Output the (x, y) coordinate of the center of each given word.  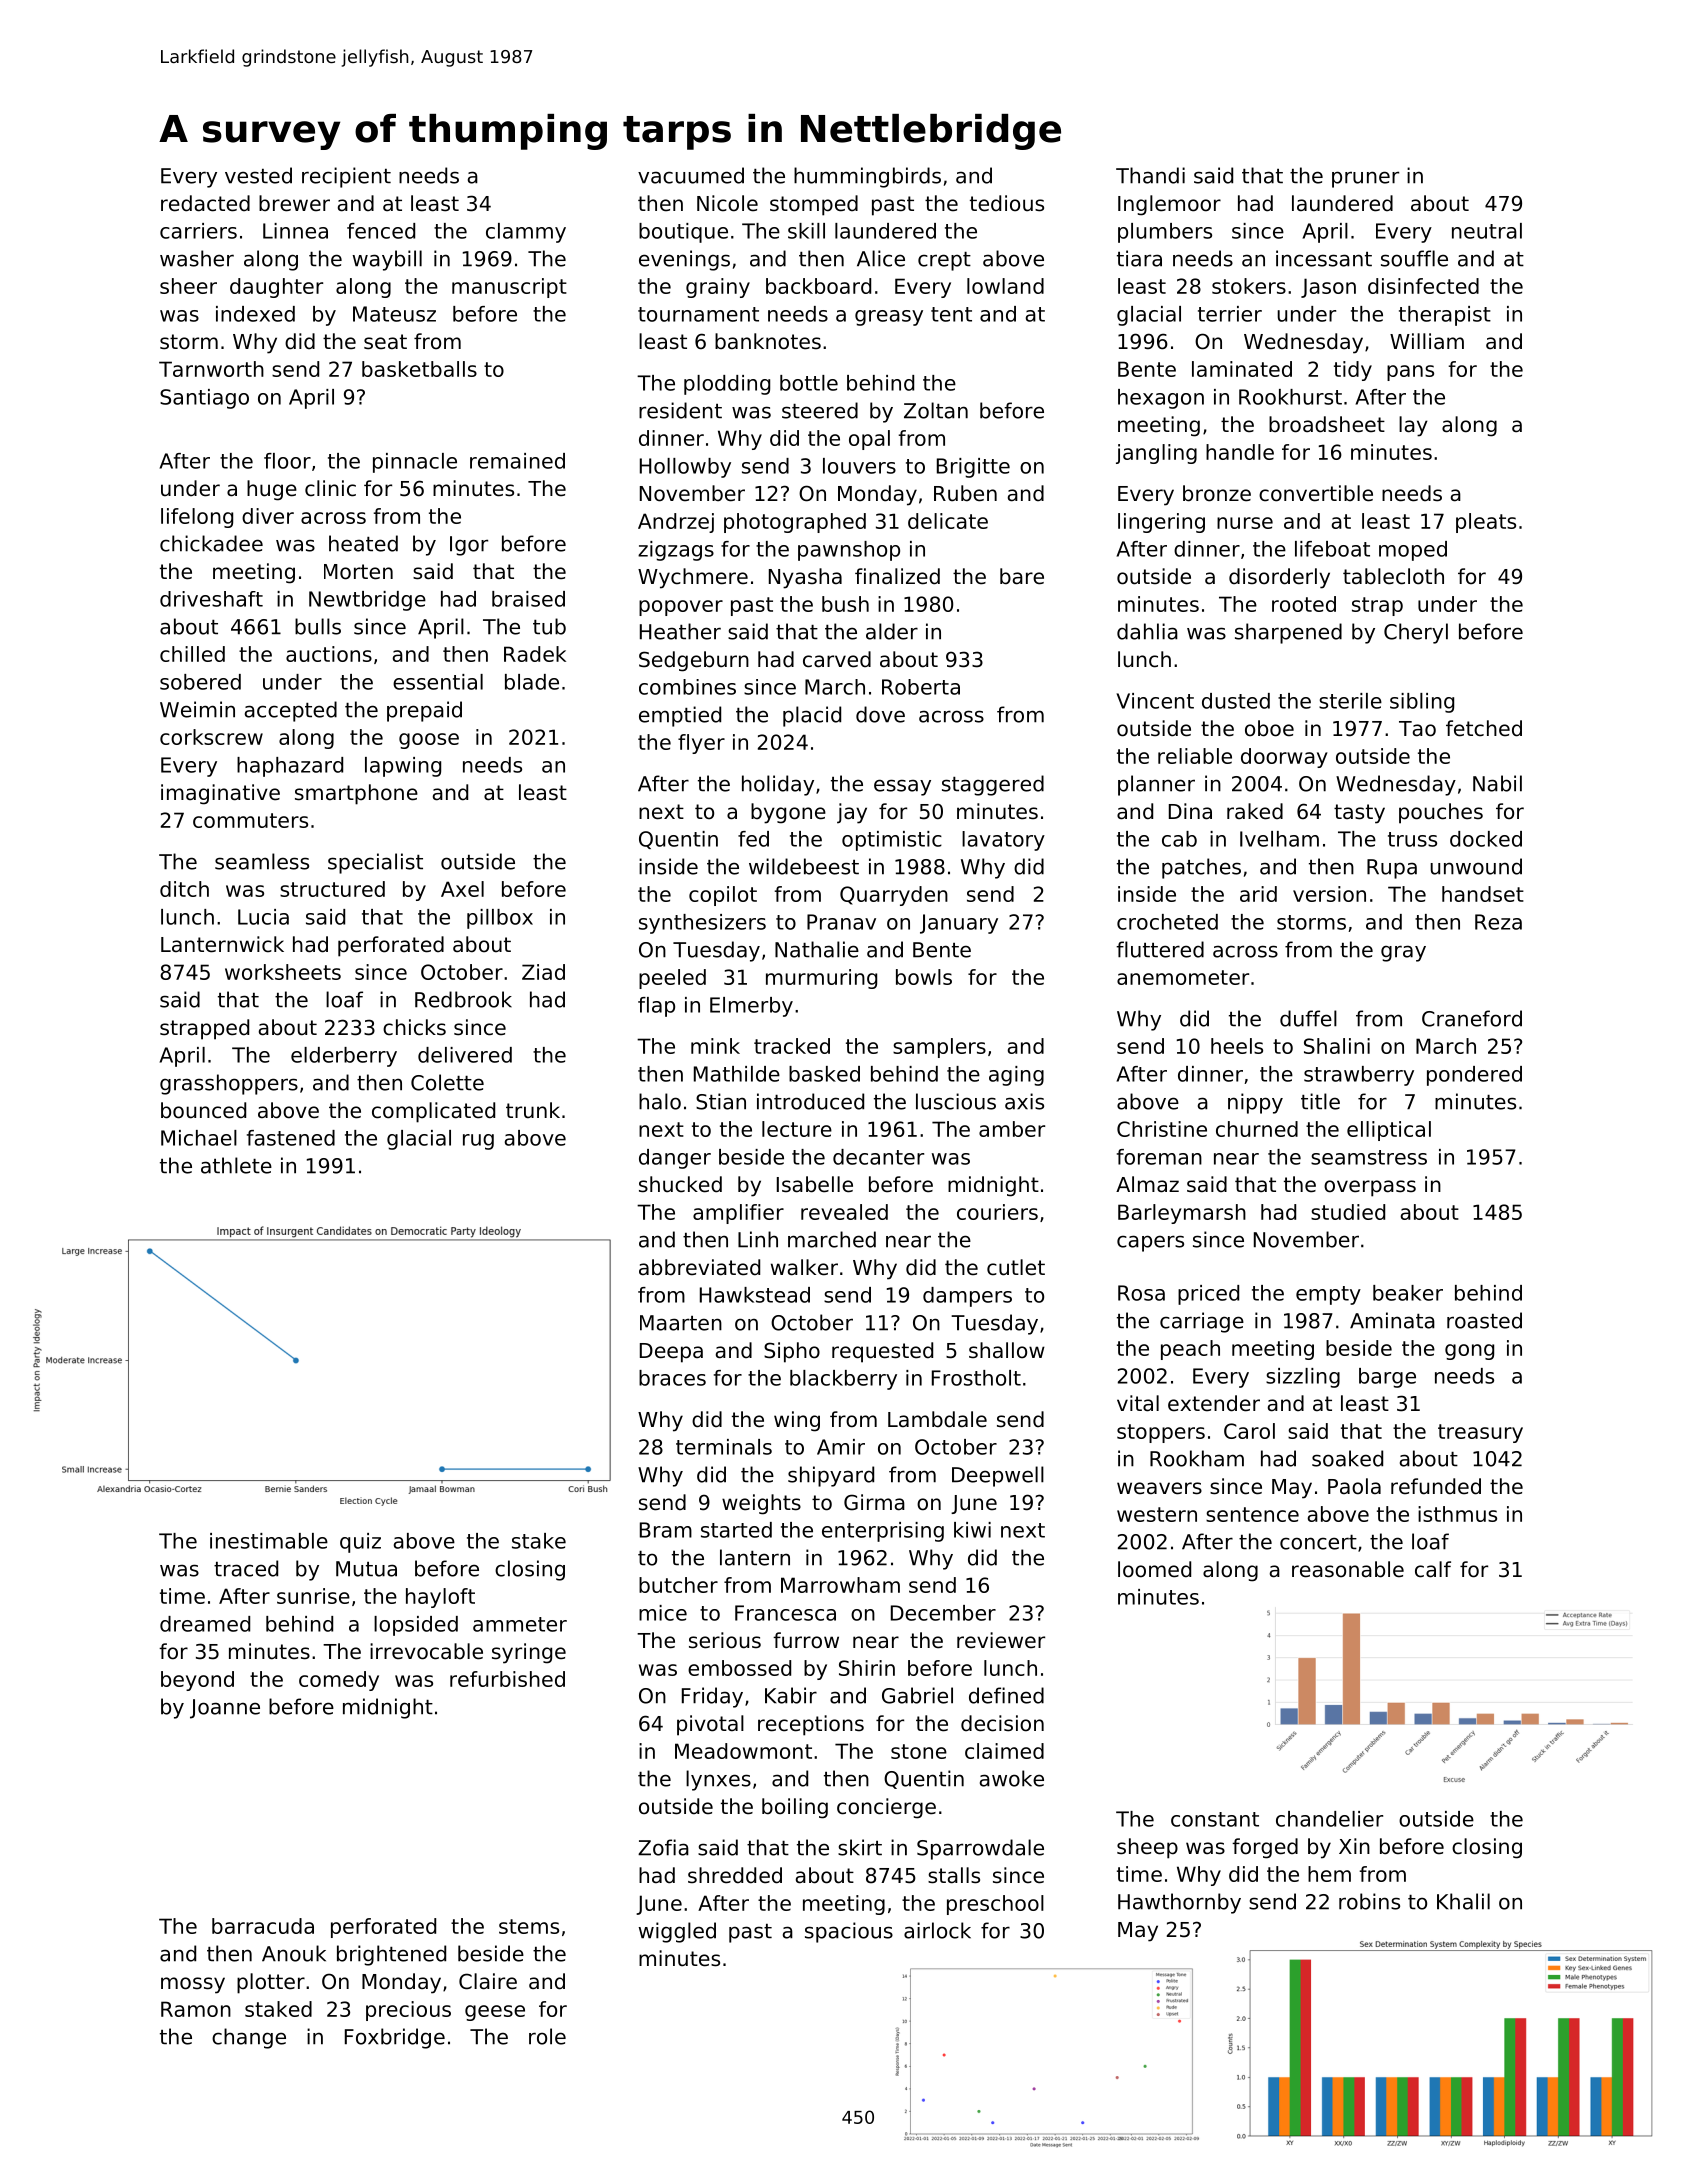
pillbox (500, 919)
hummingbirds (867, 177)
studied (1348, 1212)
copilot (723, 896)
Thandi (1150, 175)
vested (258, 175)
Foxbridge (395, 2038)
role (547, 2036)
